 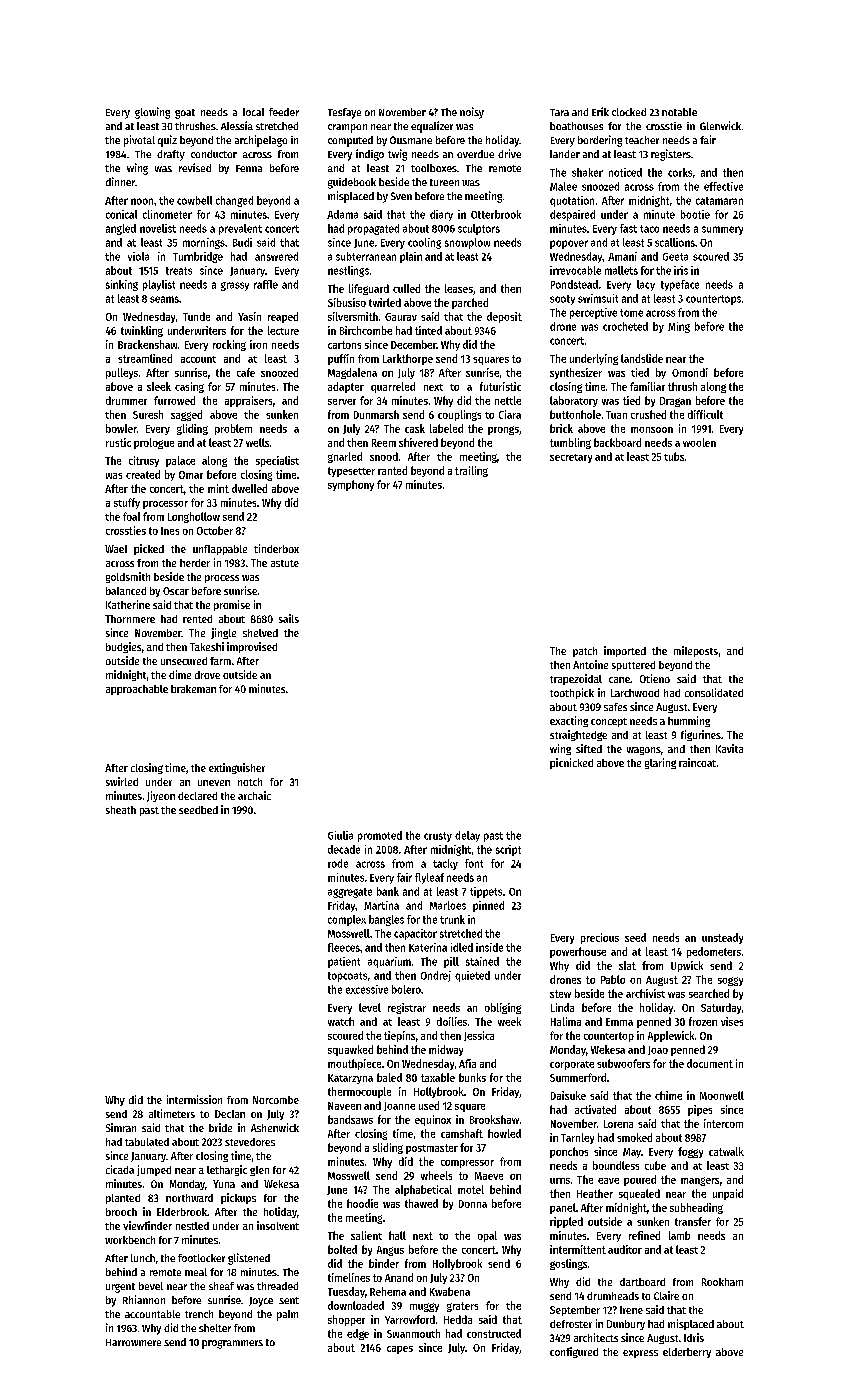 I want to click on notch, so click(x=250, y=782).
